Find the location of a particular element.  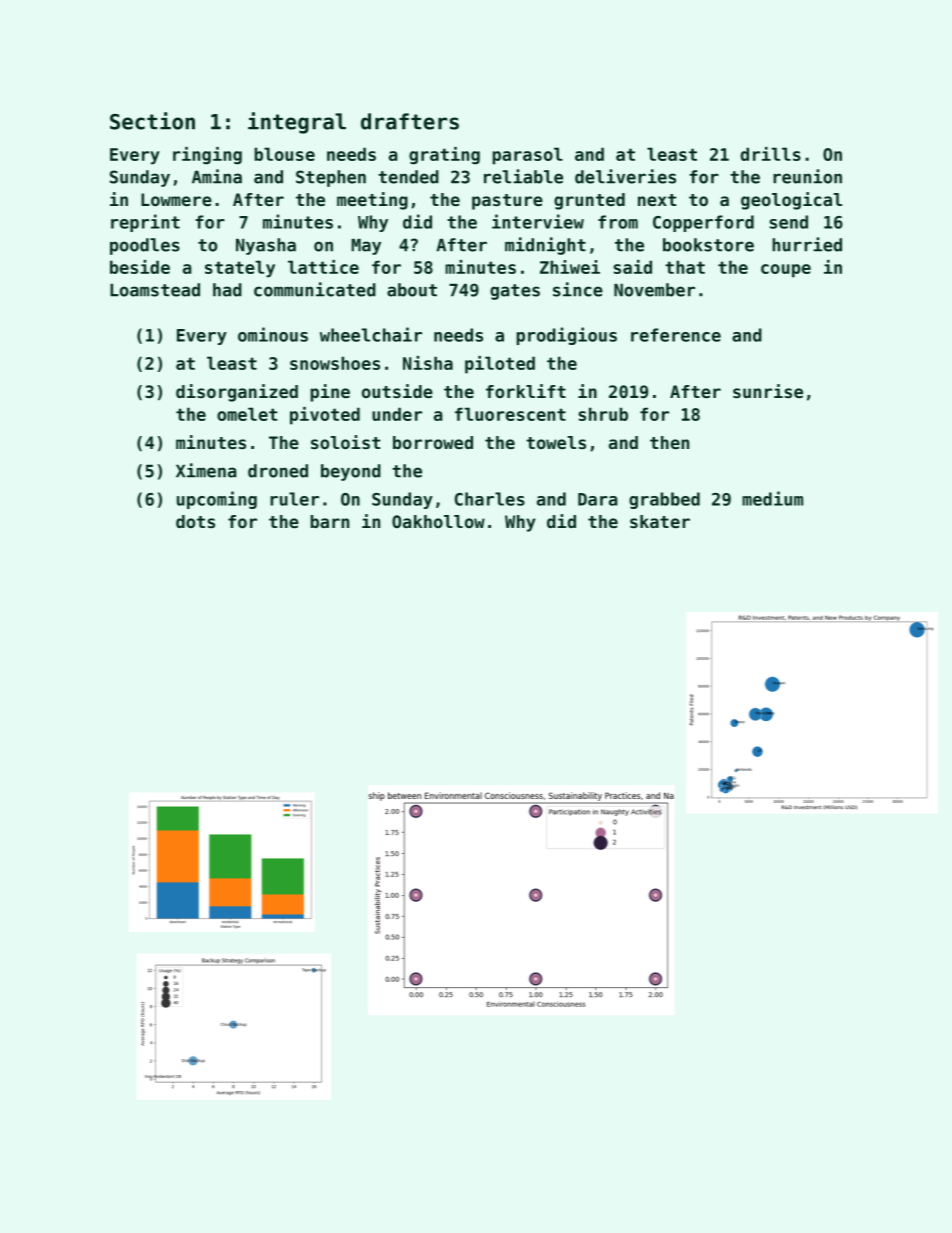

drills is located at coordinates (771, 154).
